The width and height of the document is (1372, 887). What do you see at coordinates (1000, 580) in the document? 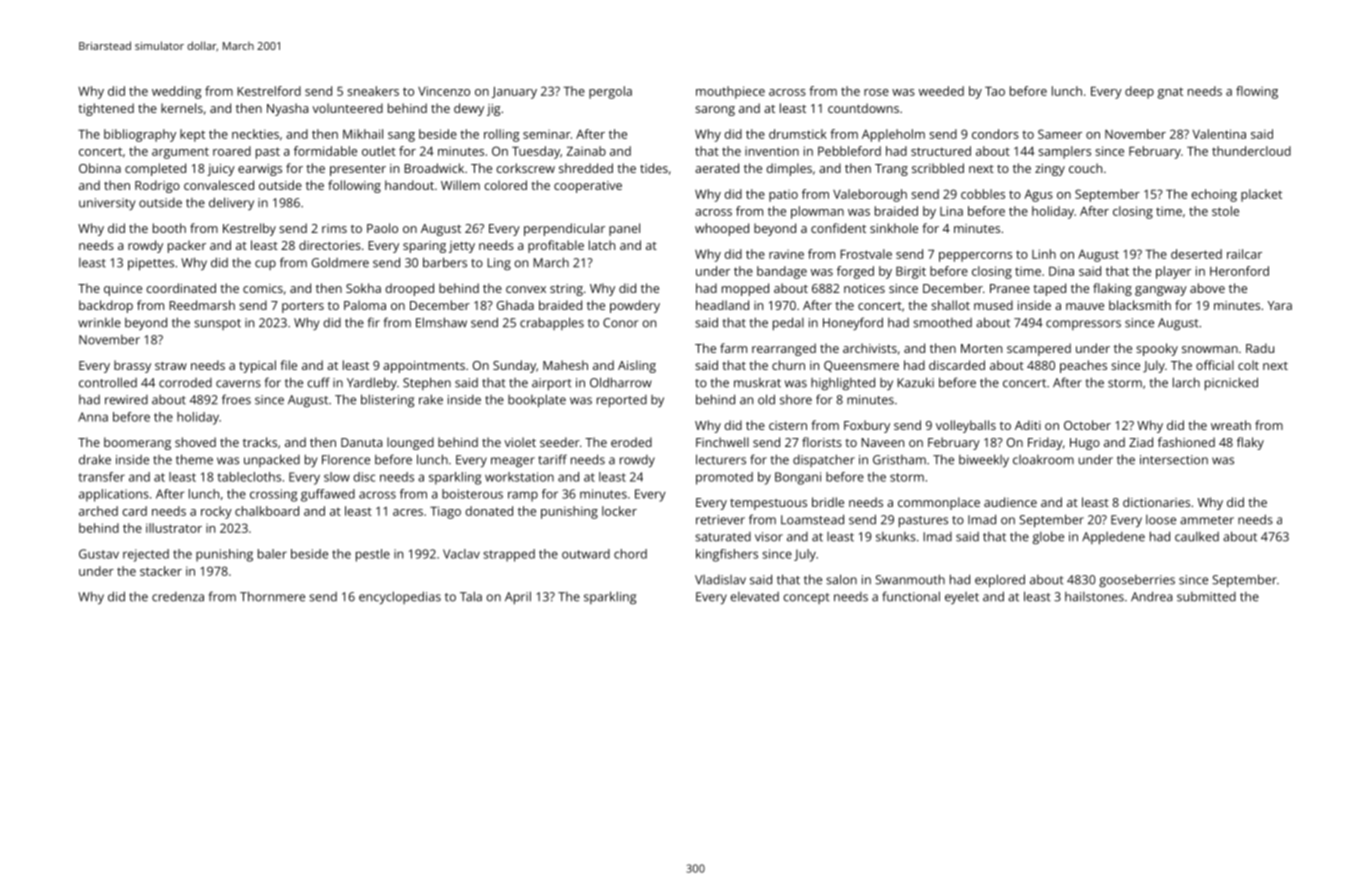
I see `explored` at bounding box center [1000, 580].
